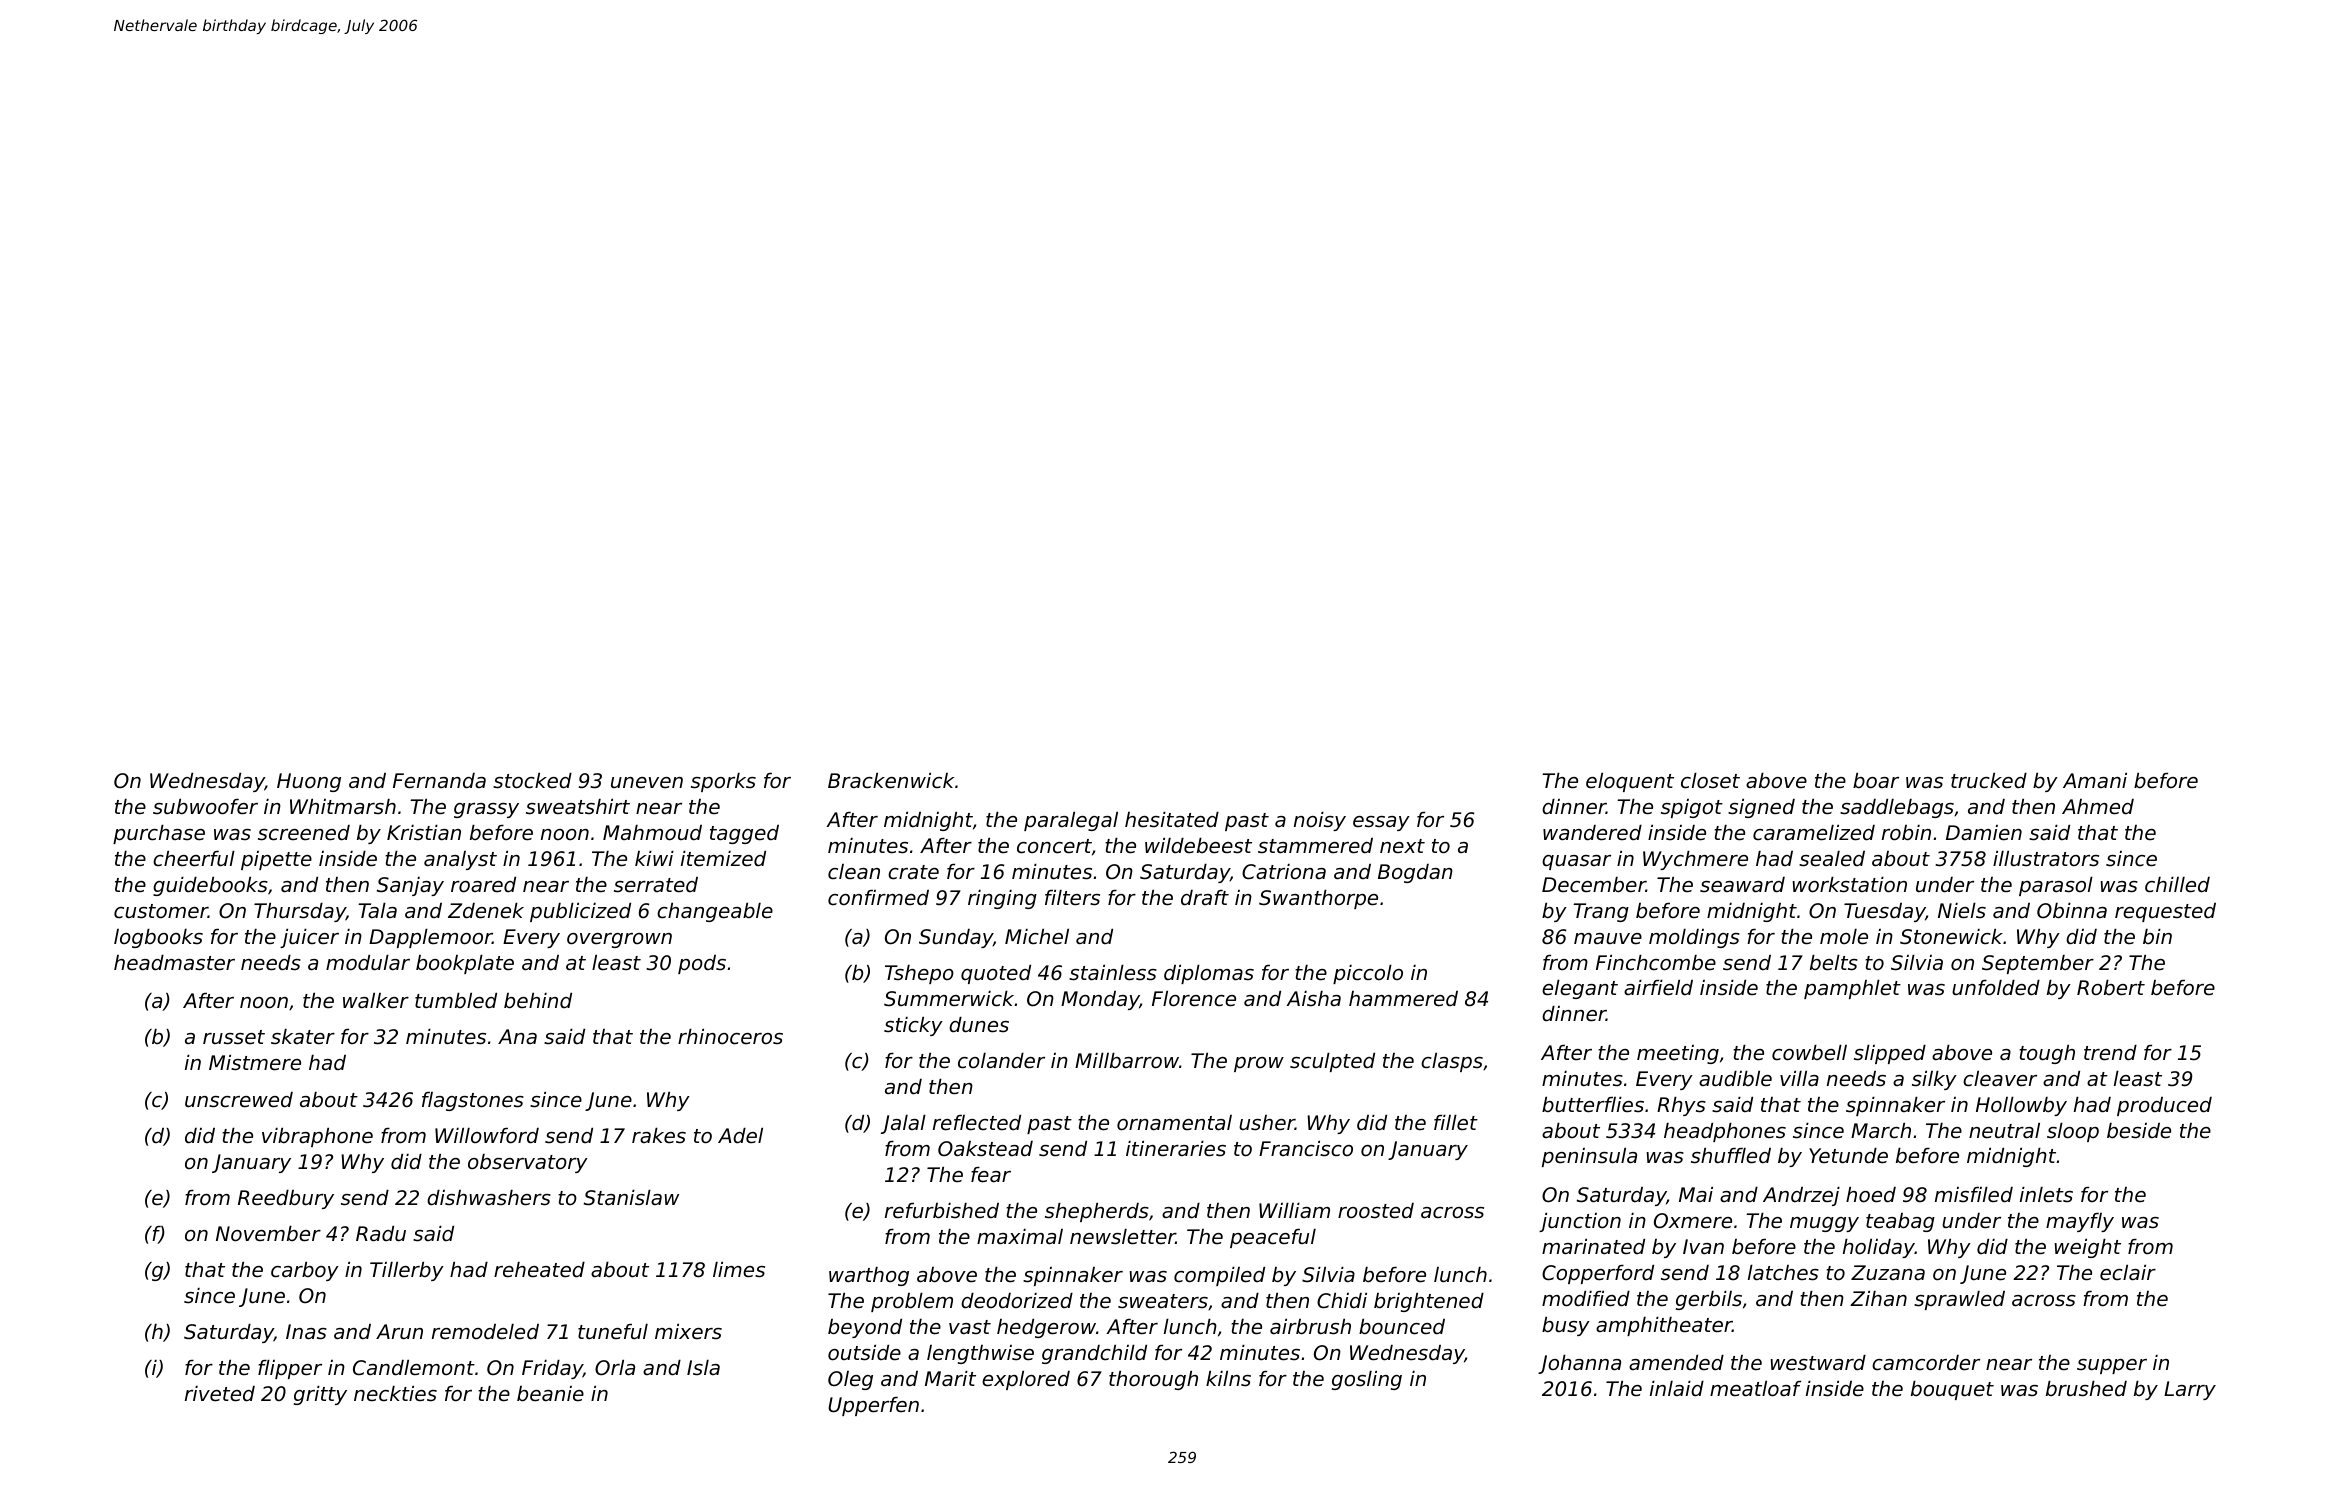  Describe the element at coordinates (891, 781) in the screenshot. I see `Brackenwick` at that location.
